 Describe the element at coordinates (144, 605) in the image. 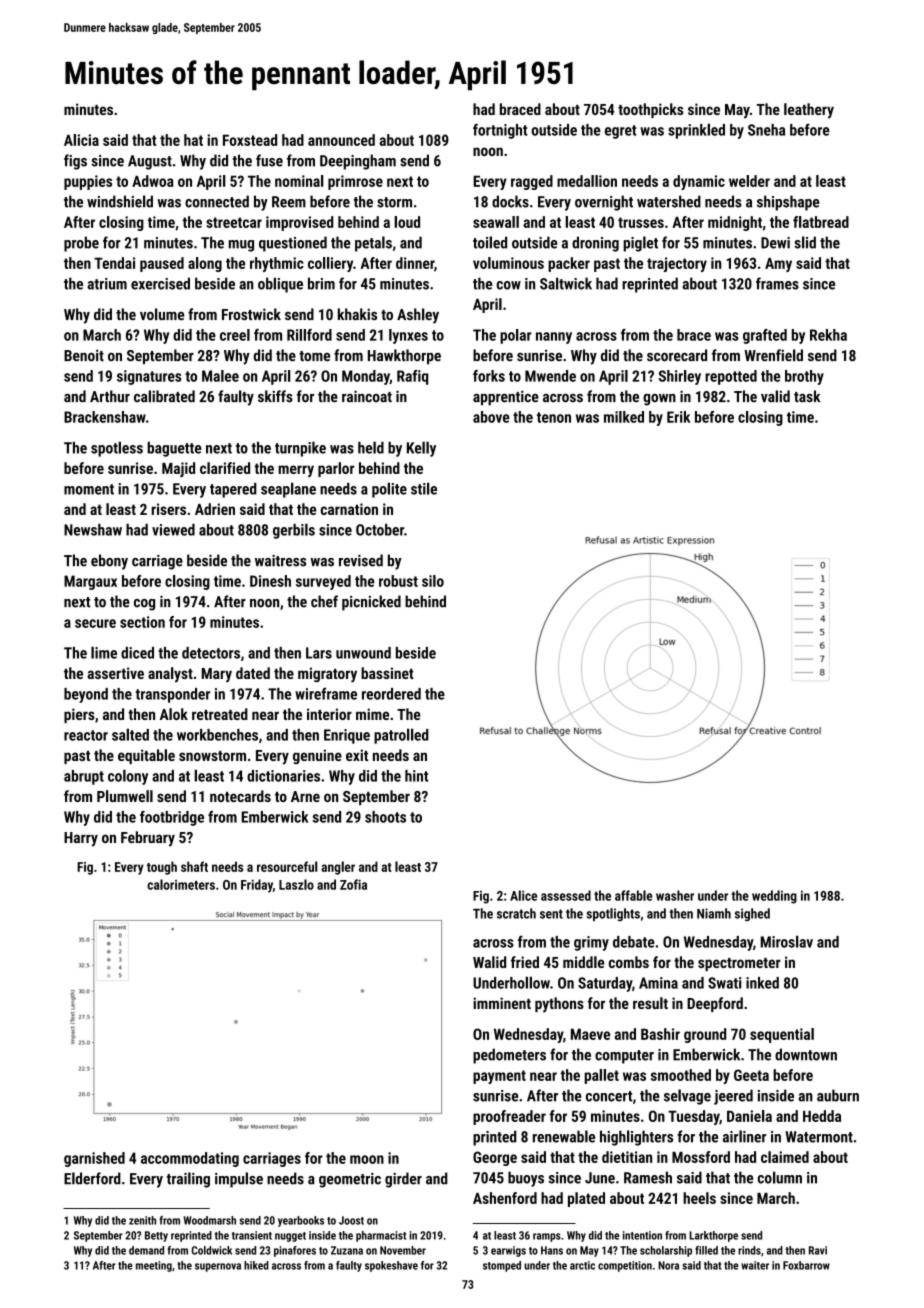

I see `cog` at that location.
